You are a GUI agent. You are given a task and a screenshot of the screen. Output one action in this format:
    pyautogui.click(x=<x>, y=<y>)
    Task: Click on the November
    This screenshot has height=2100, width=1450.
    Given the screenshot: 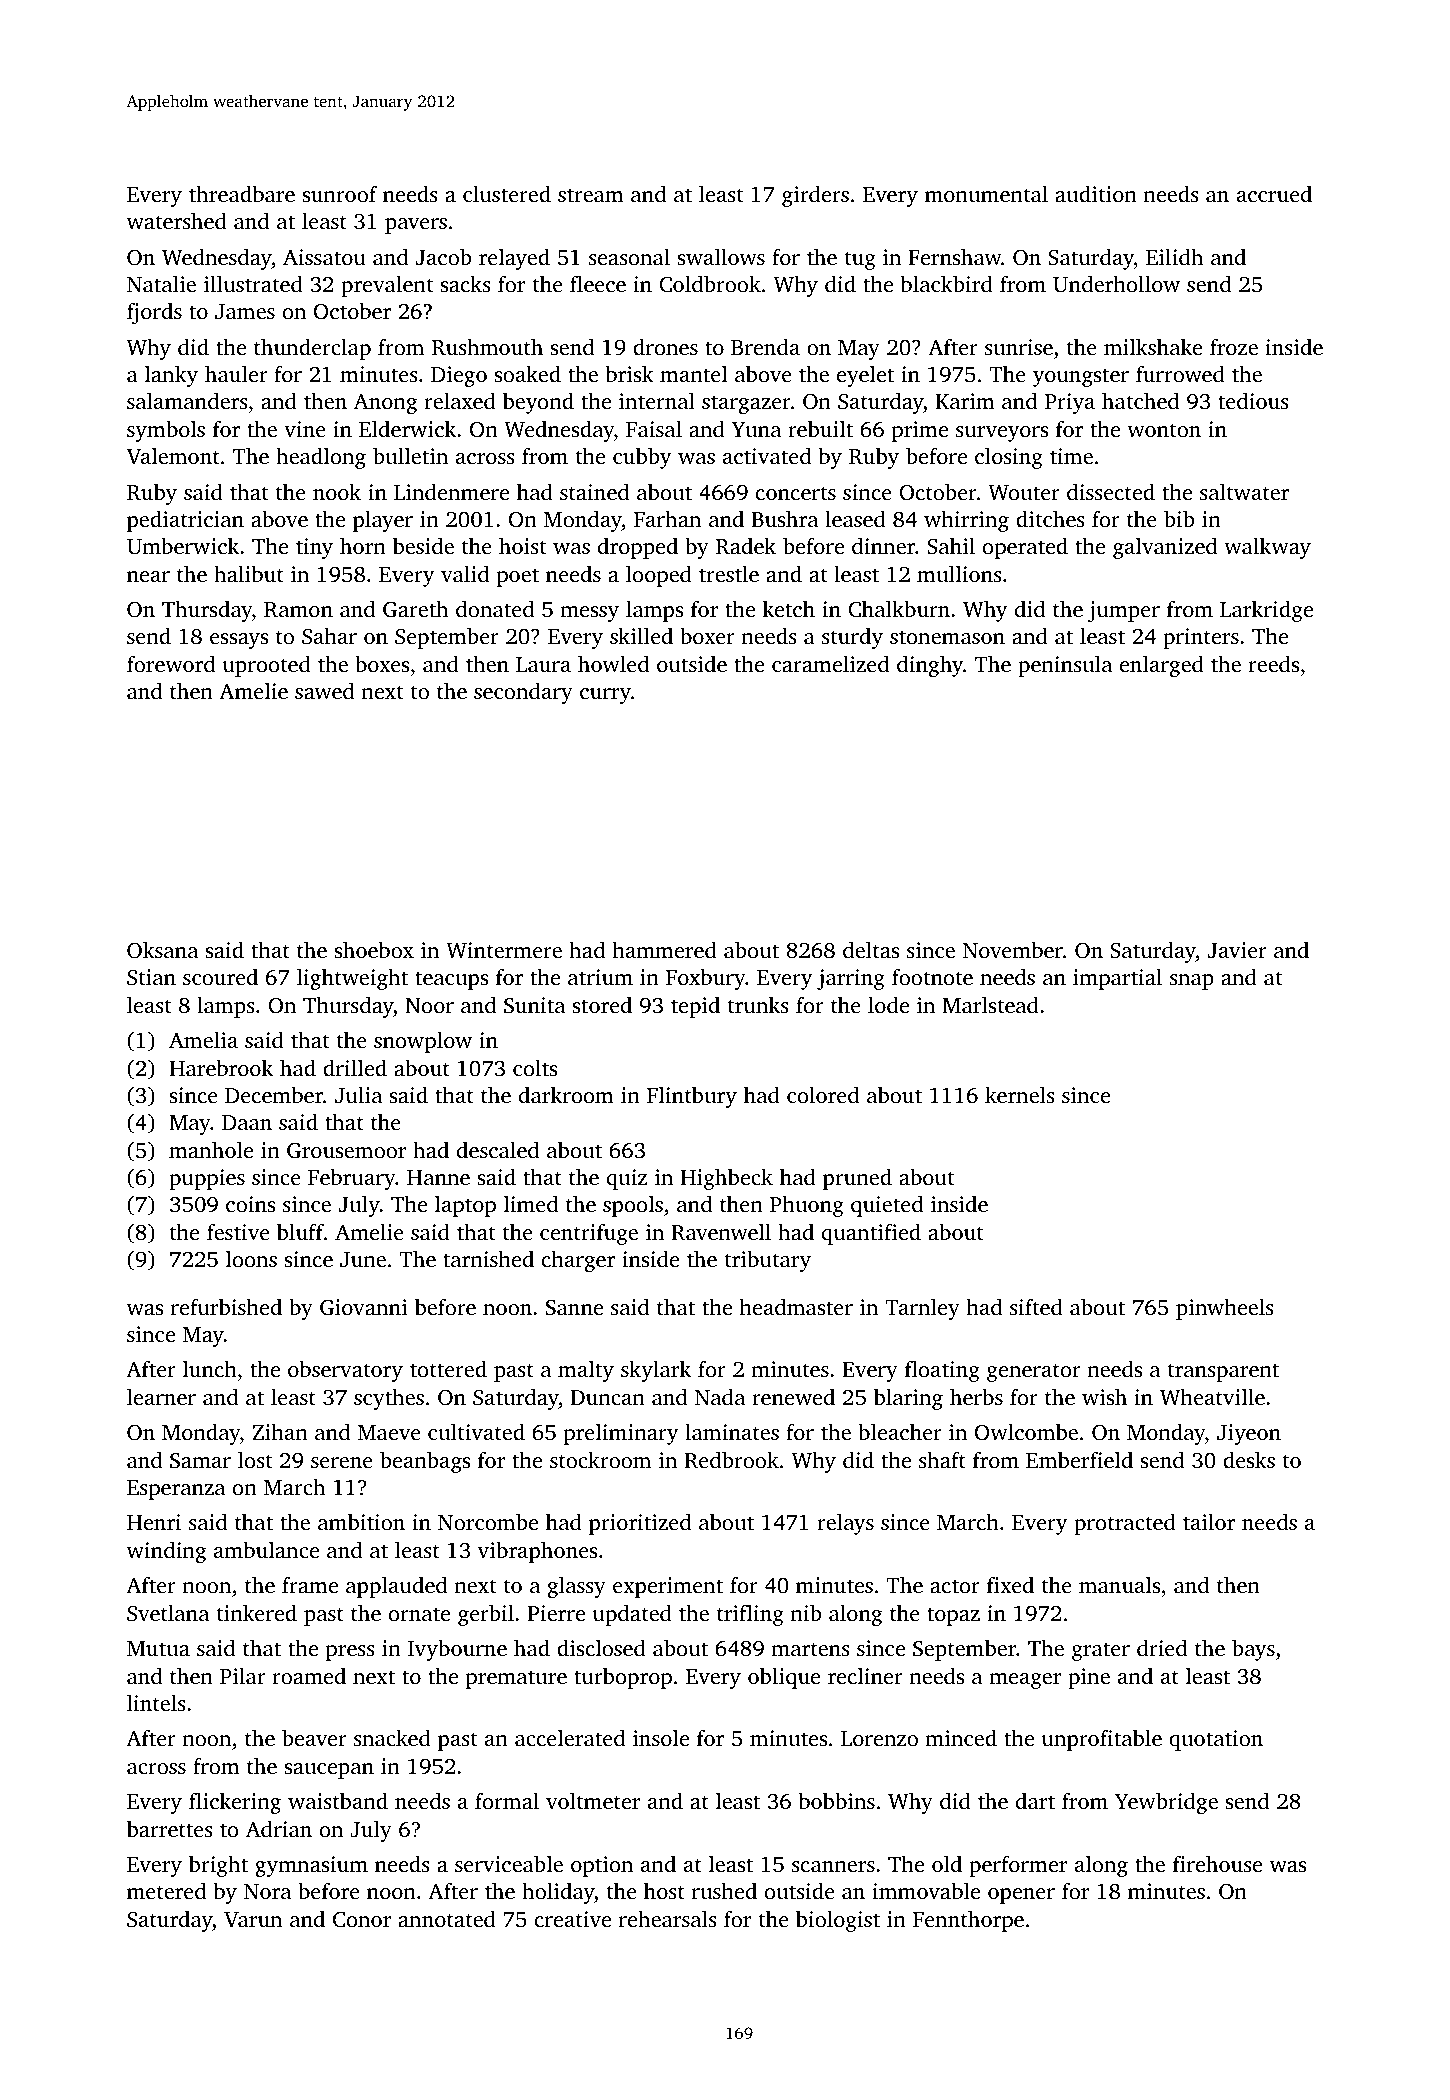 What is the action you would take?
    pyautogui.click(x=1013, y=949)
